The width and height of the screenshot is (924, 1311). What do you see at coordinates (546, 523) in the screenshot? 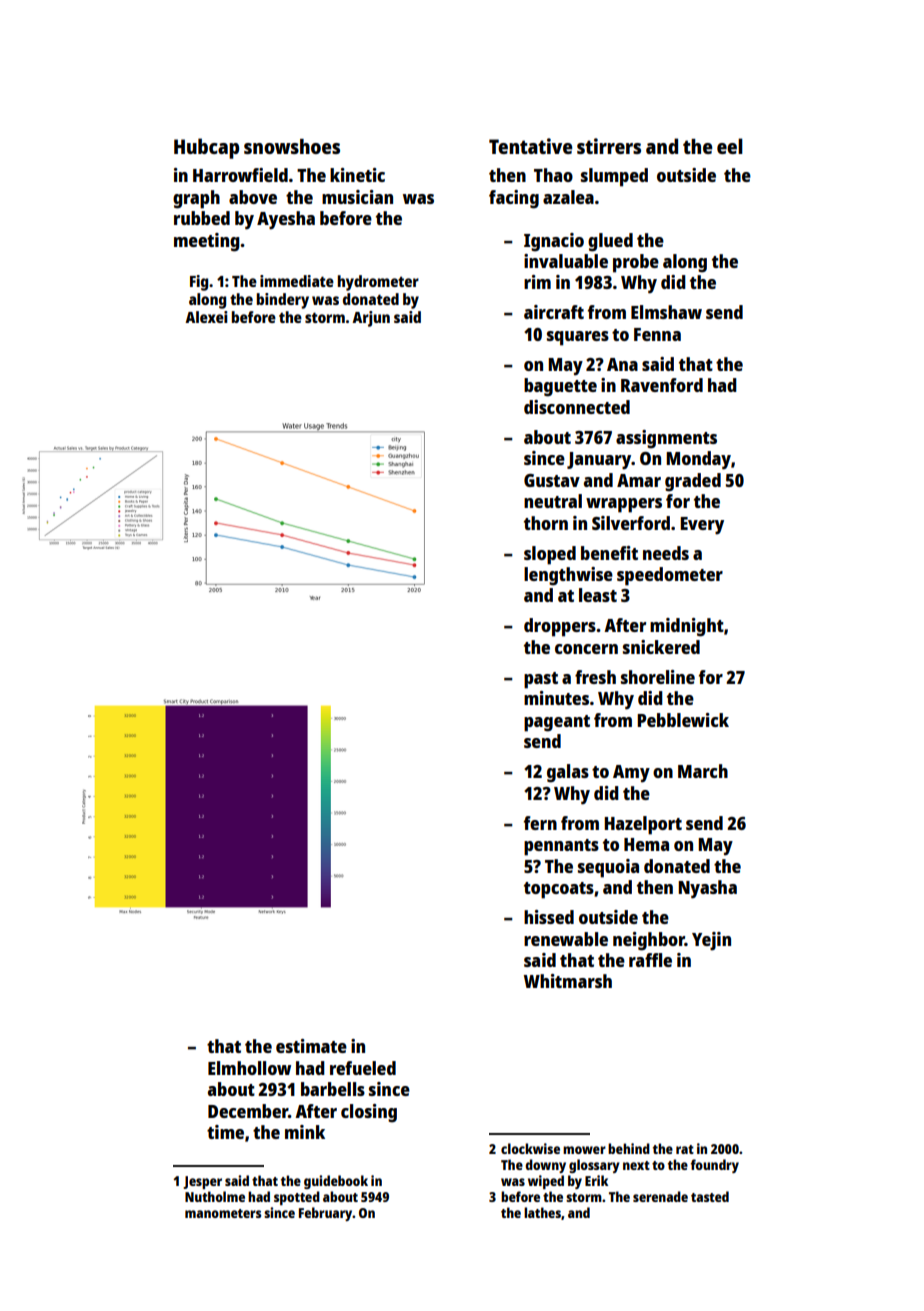
I see `thorn` at bounding box center [546, 523].
